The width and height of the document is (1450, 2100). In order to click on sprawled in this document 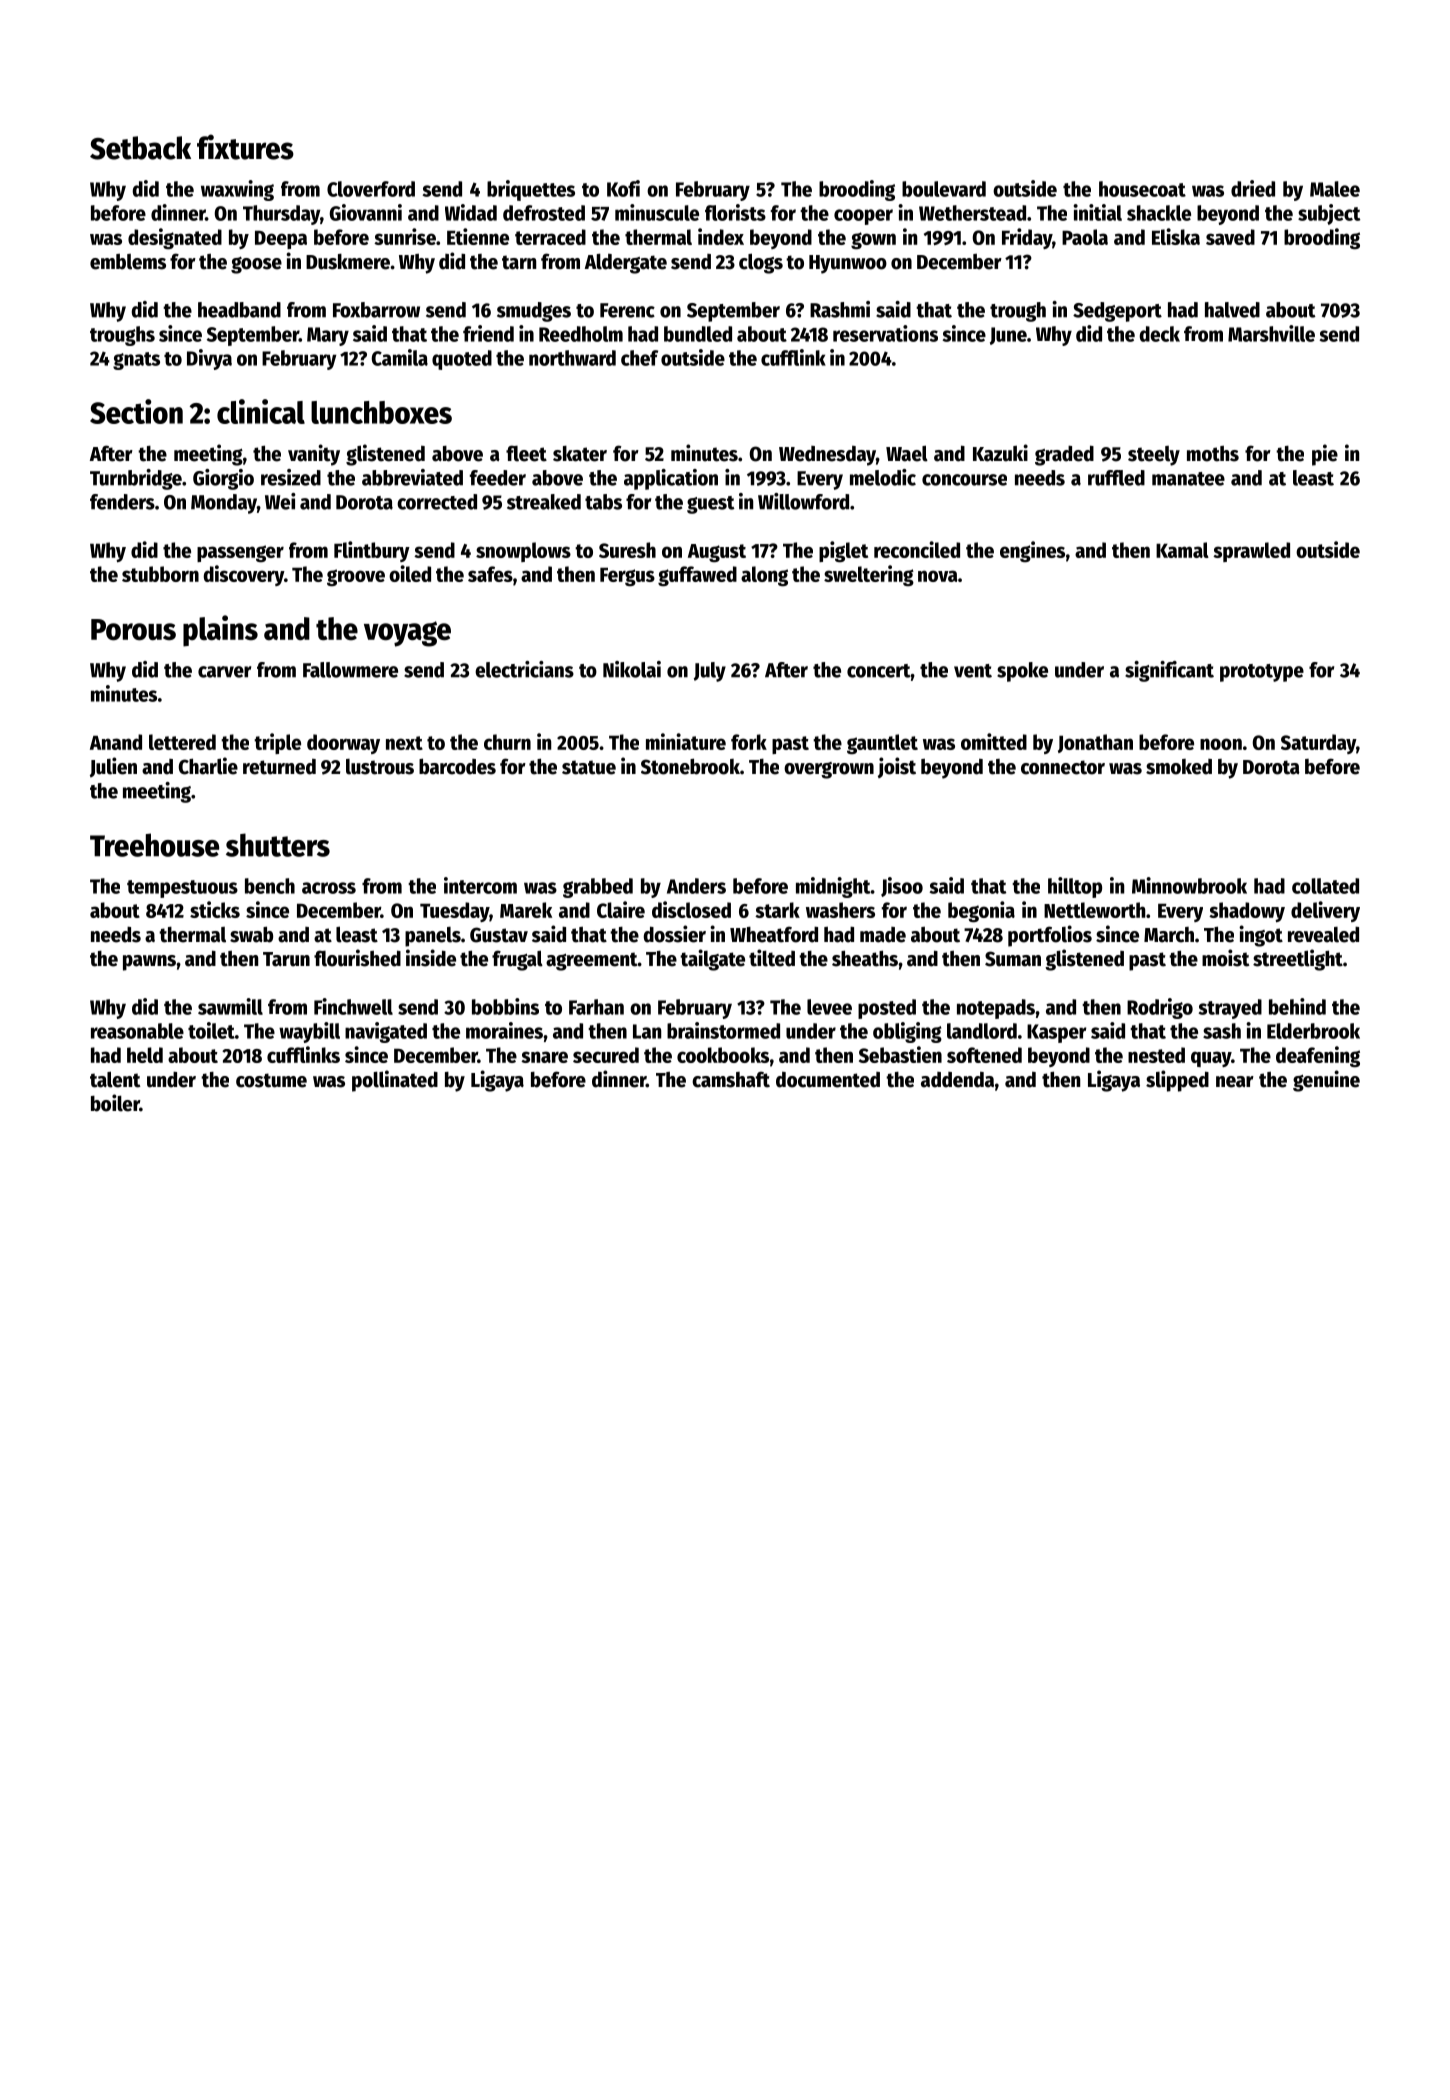, I will do `click(1251, 552)`.
